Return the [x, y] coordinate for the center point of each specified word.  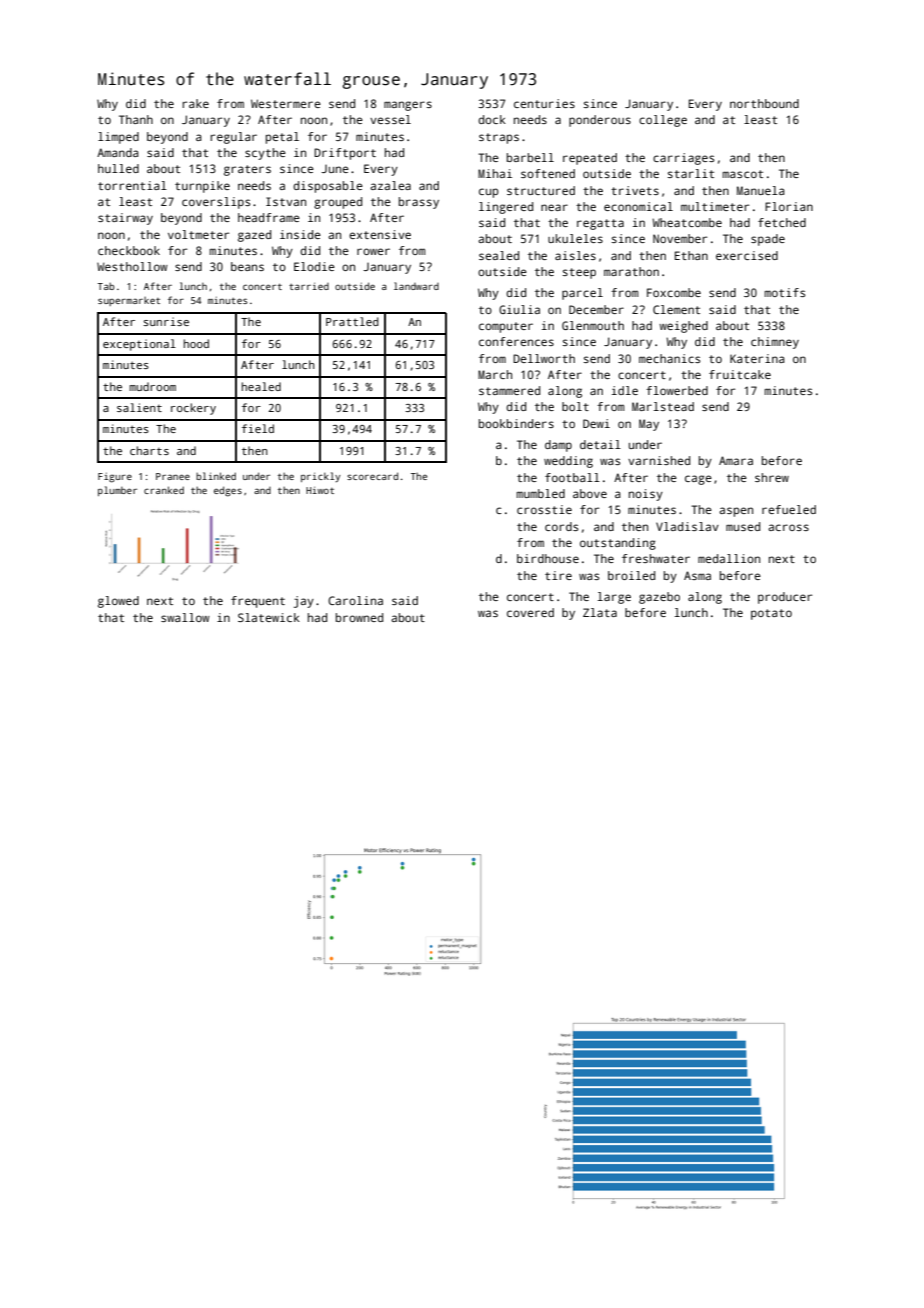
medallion [729, 558]
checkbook [129, 250]
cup [489, 193]
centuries [544, 103]
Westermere [286, 103]
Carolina [355, 600]
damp [558, 446]
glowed [118, 602]
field [258, 428]
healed [261, 386]
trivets [635, 190]
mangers [408, 106]
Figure [115, 478]
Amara [736, 460]
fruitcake [740, 374]
